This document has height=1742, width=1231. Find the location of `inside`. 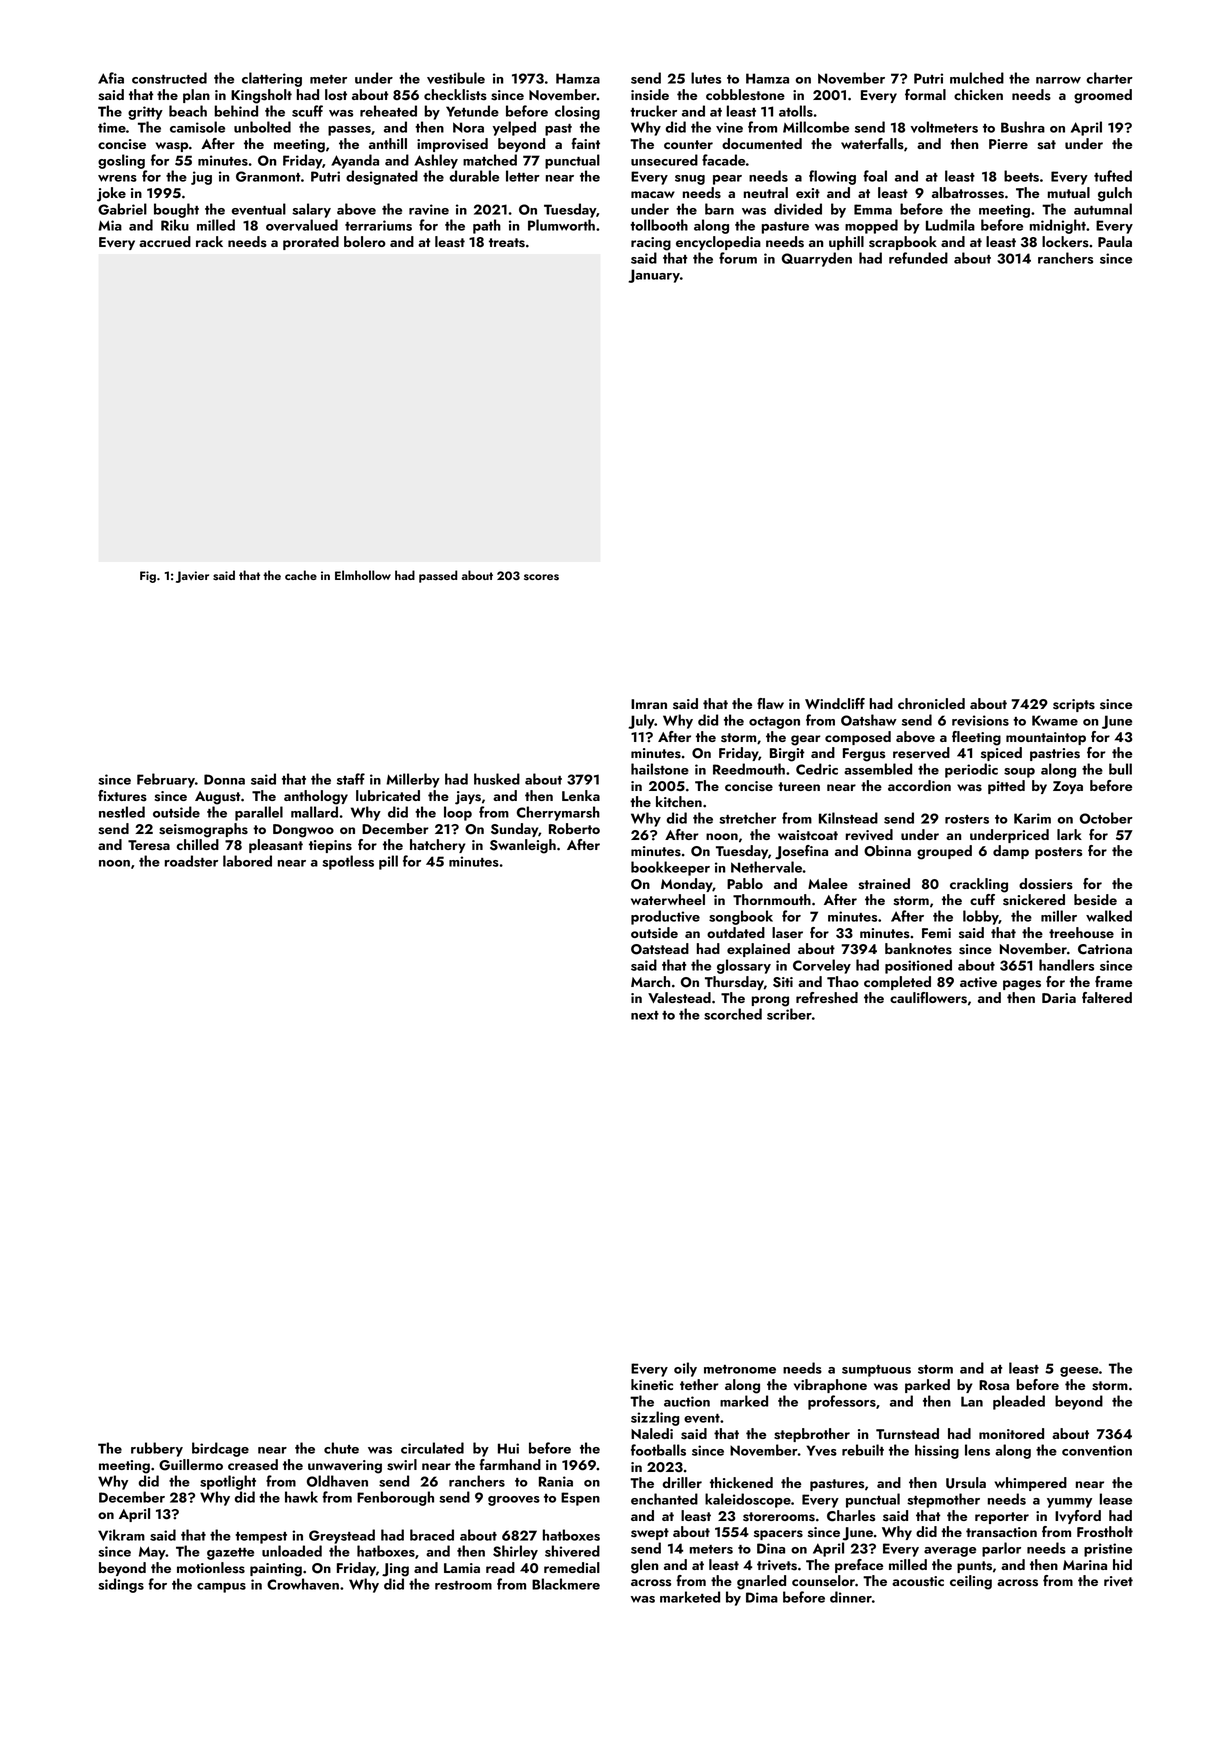

inside is located at coordinates (650, 95).
